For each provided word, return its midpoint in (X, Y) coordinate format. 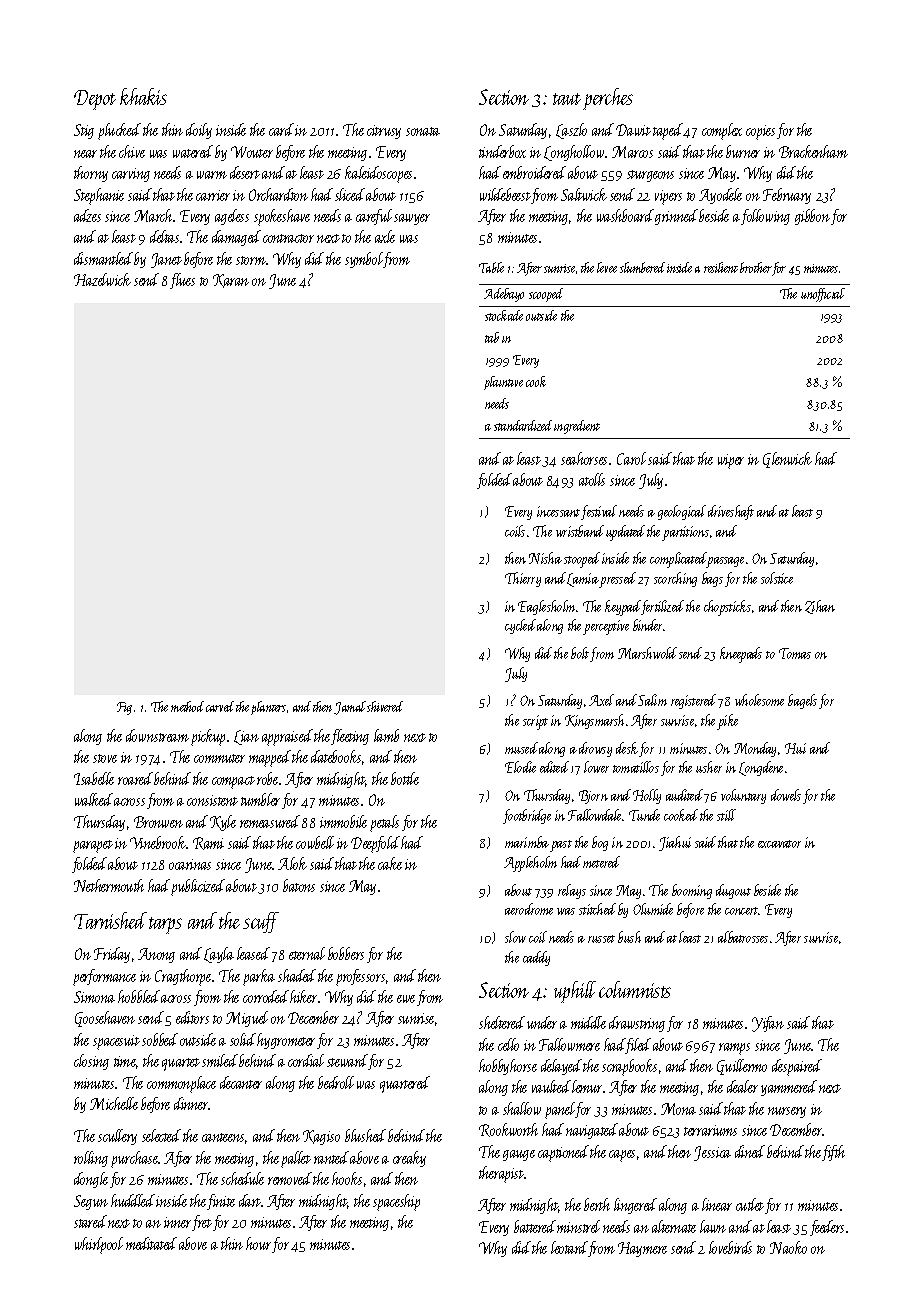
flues (182, 281)
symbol (364, 260)
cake (390, 863)
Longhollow (574, 153)
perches (608, 99)
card (281, 129)
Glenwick (787, 460)
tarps (165, 925)
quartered (405, 1084)
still (726, 815)
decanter (241, 1082)
